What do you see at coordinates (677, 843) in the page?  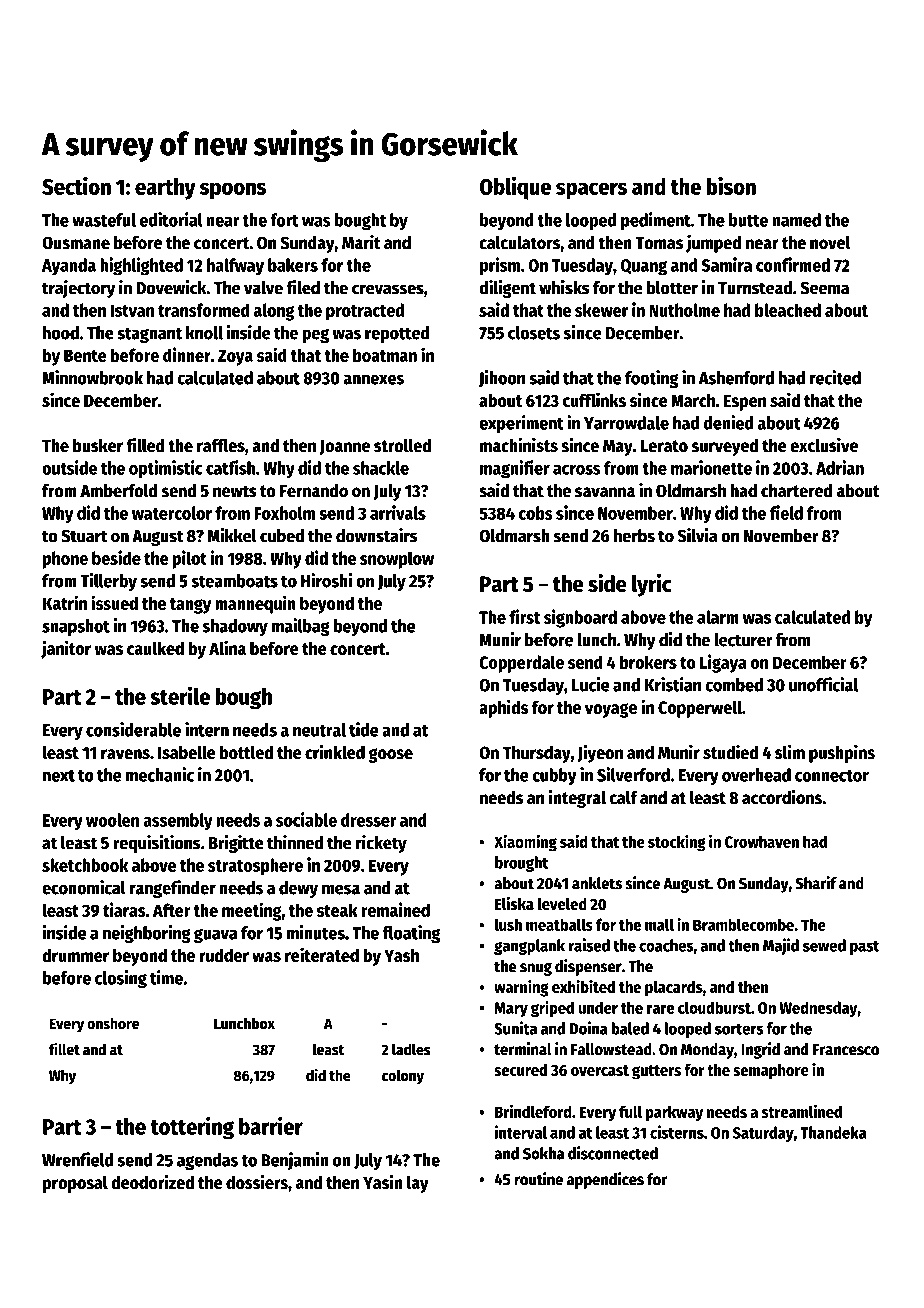 I see `stocking` at bounding box center [677, 843].
